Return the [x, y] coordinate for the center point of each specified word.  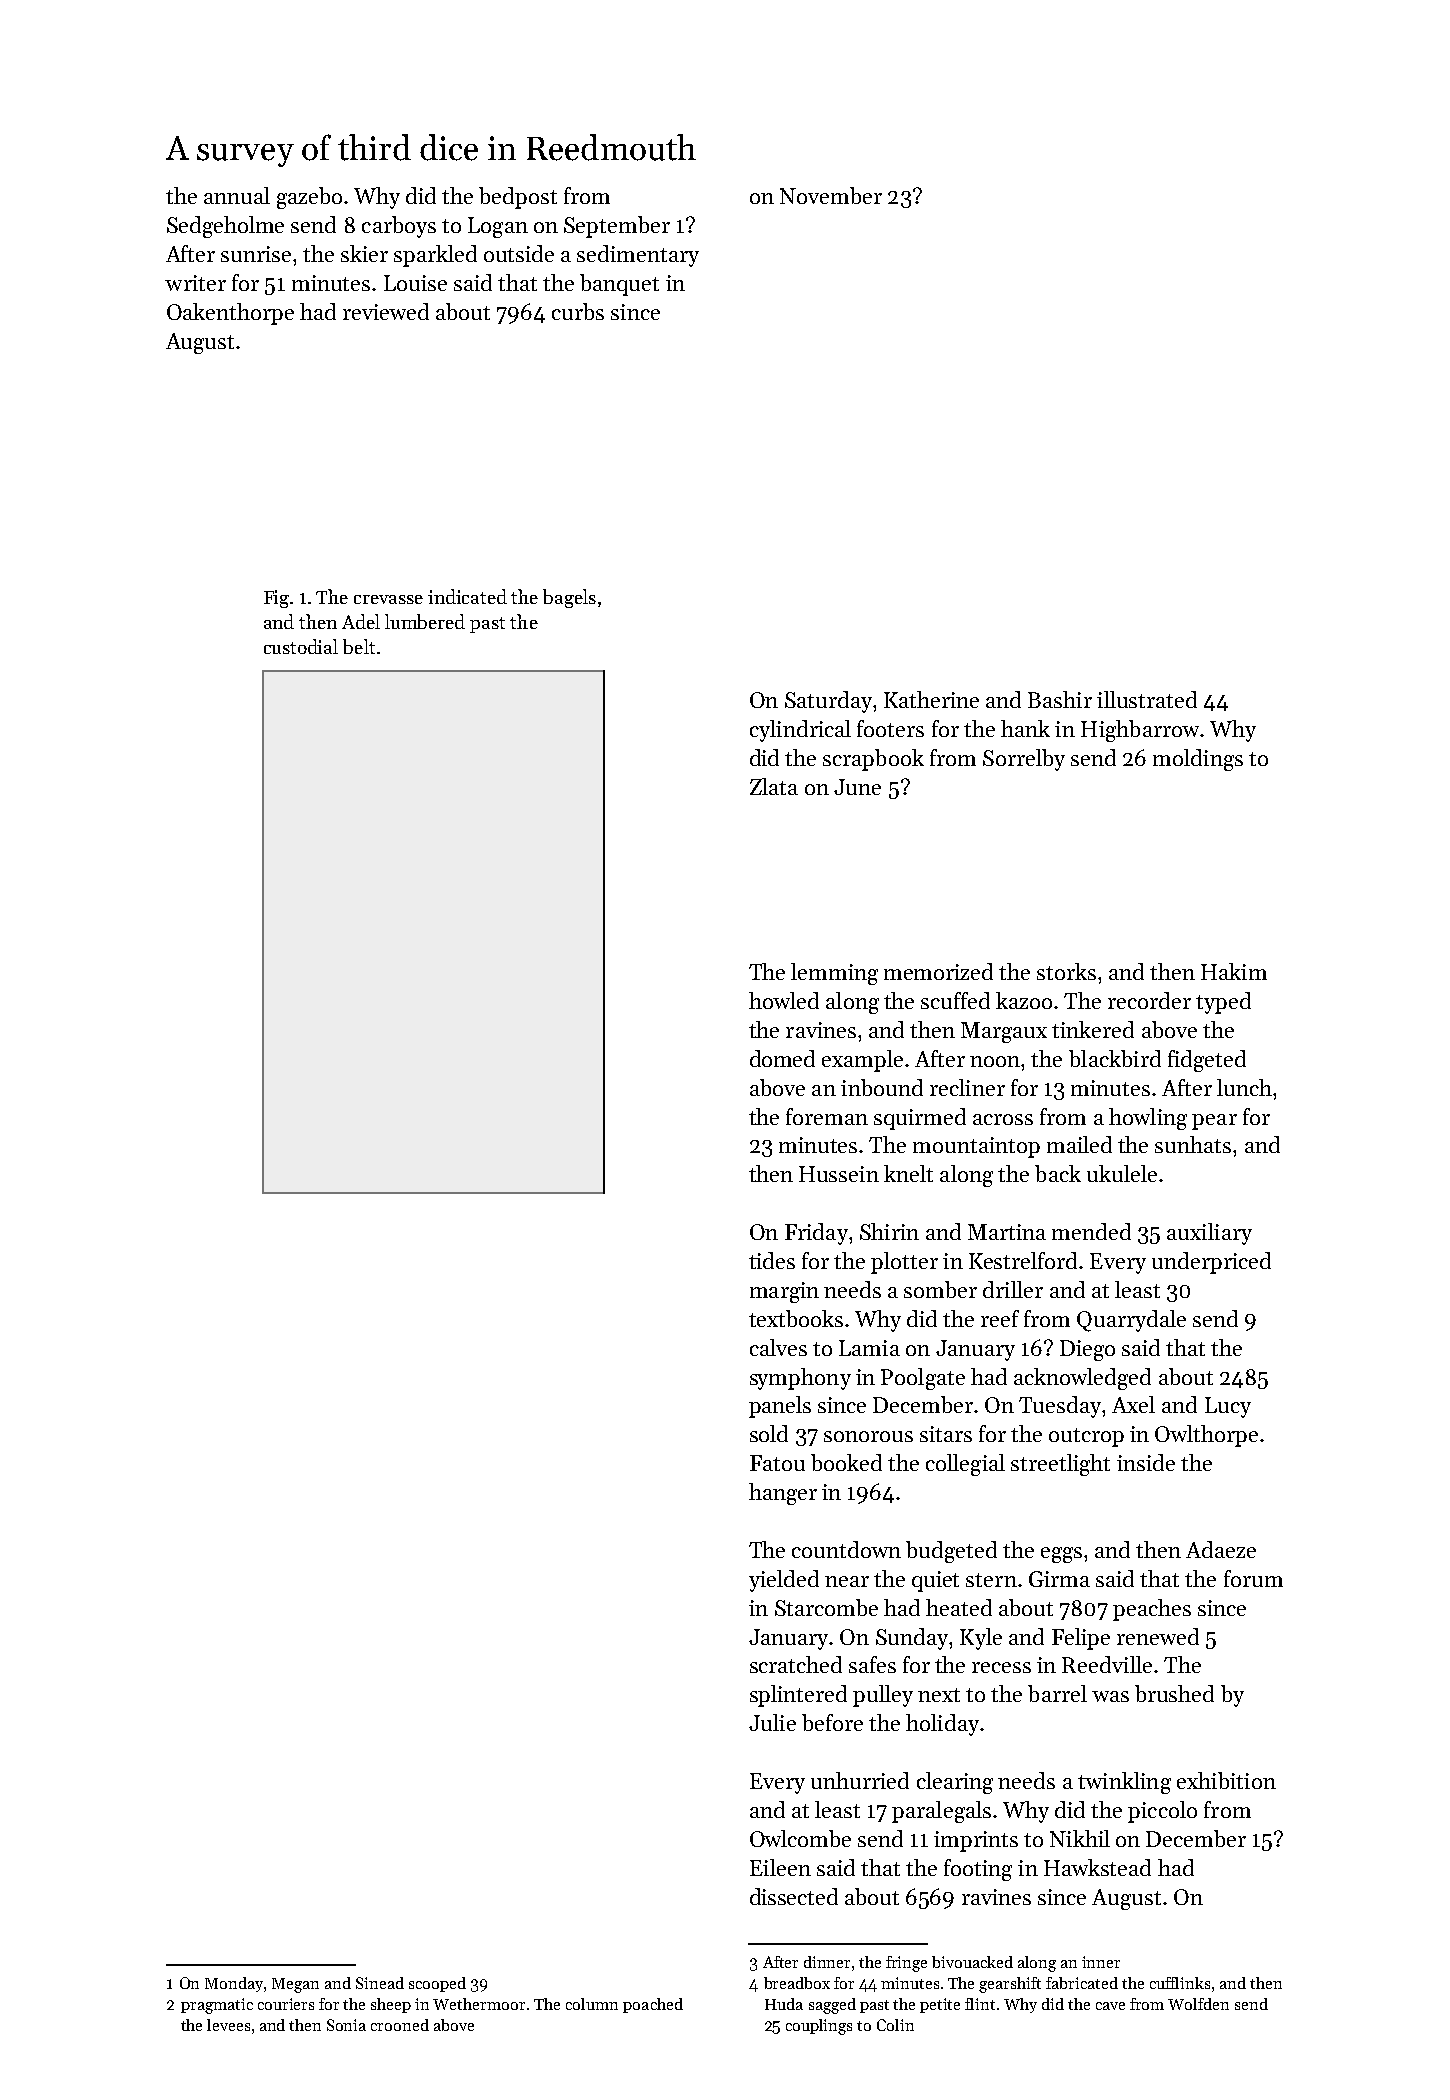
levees [228, 2025]
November [831, 195]
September [617, 227]
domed [782, 1058]
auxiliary [1209, 1234]
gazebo [309, 198]
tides [772, 1260]
